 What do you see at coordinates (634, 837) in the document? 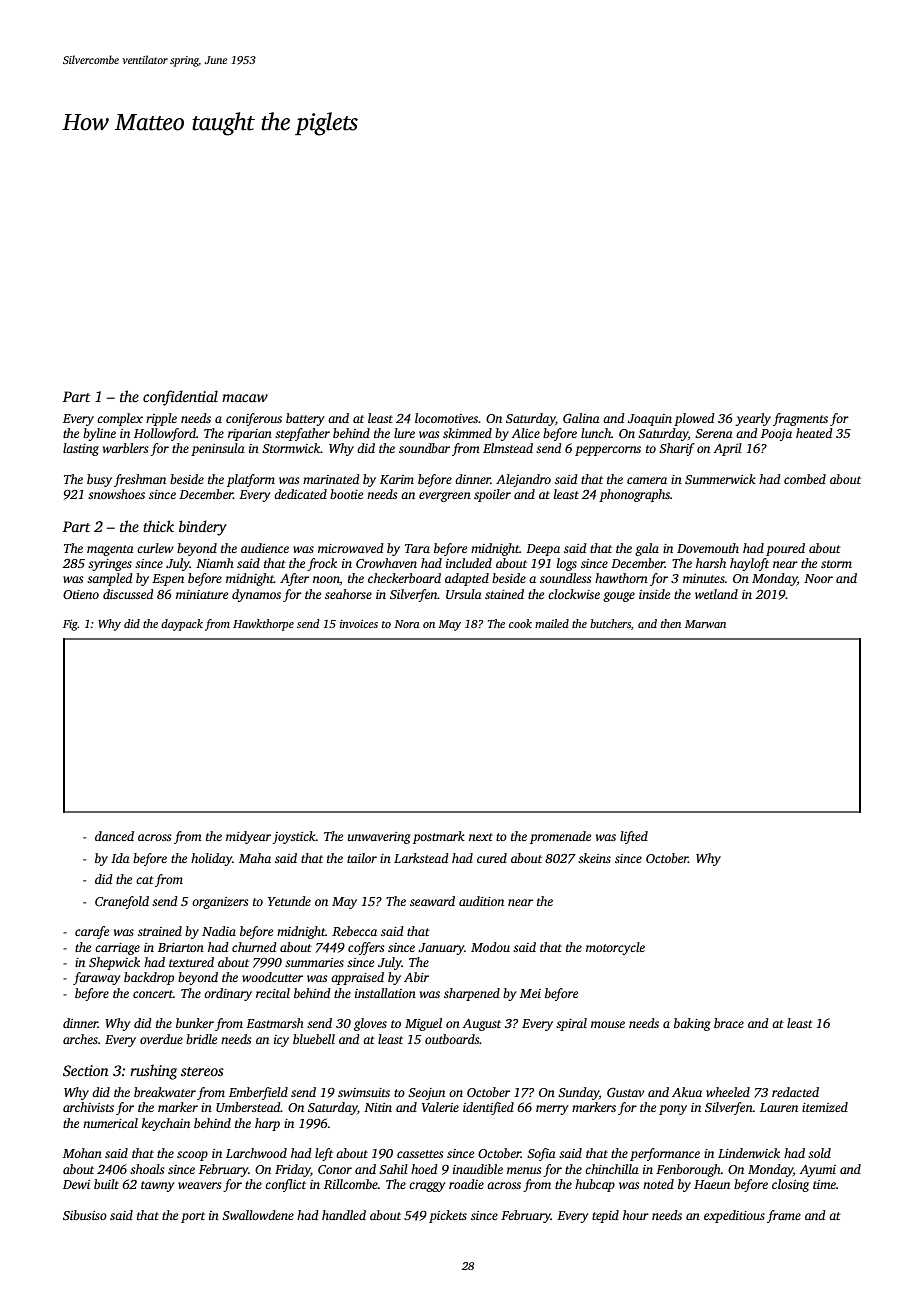
I see `lifted` at bounding box center [634, 837].
